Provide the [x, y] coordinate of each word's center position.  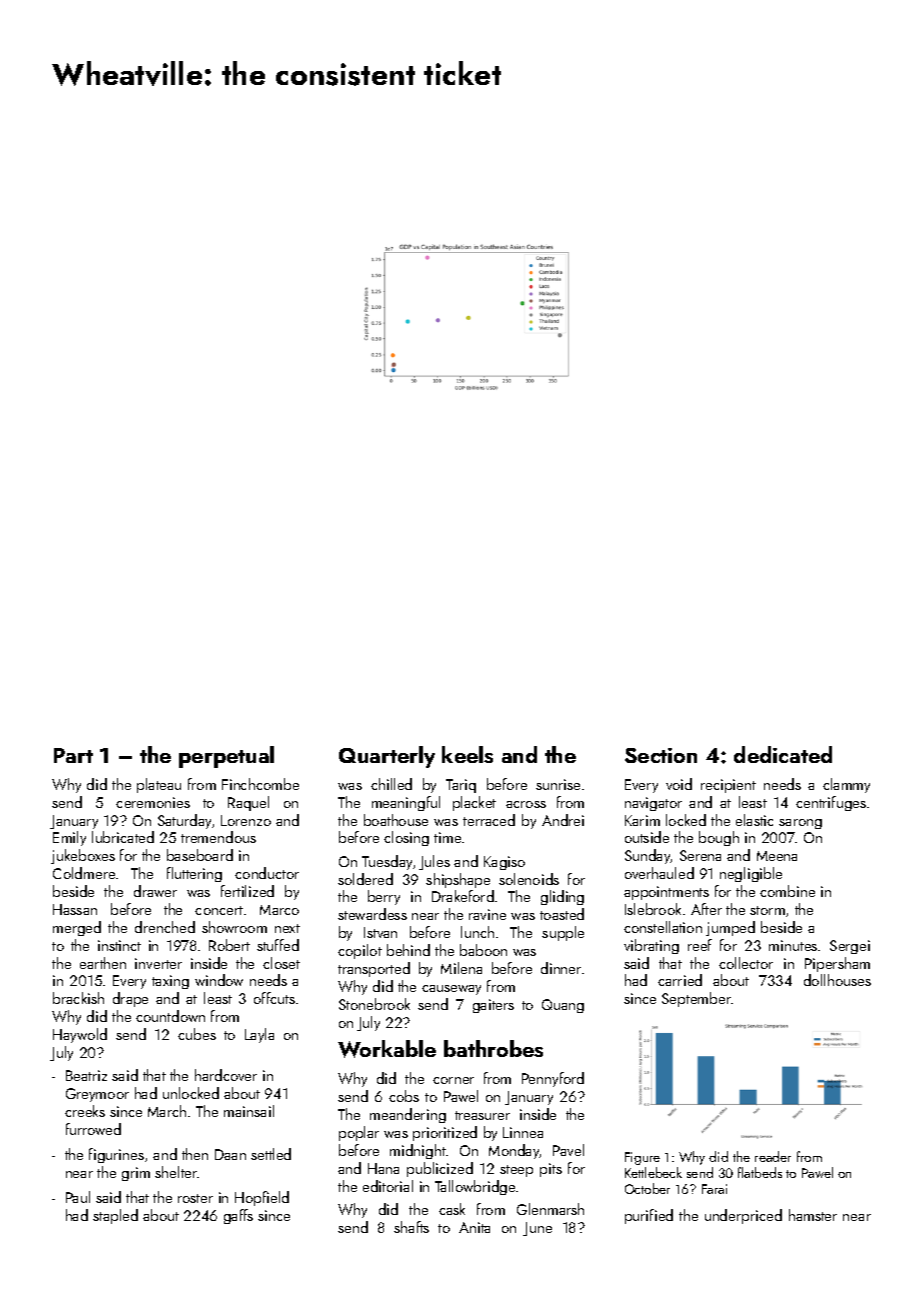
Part [73, 755]
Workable [387, 1049]
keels [467, 754]
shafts [411, 1227]
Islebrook [653, 909]
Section [661, 755]
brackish [78, 998]
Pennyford [553, 1079]
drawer [155, 891]
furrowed [93, 1129]
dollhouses [837, 980]
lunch [477, 932]
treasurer [482, 1115]
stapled [115, 1216]
